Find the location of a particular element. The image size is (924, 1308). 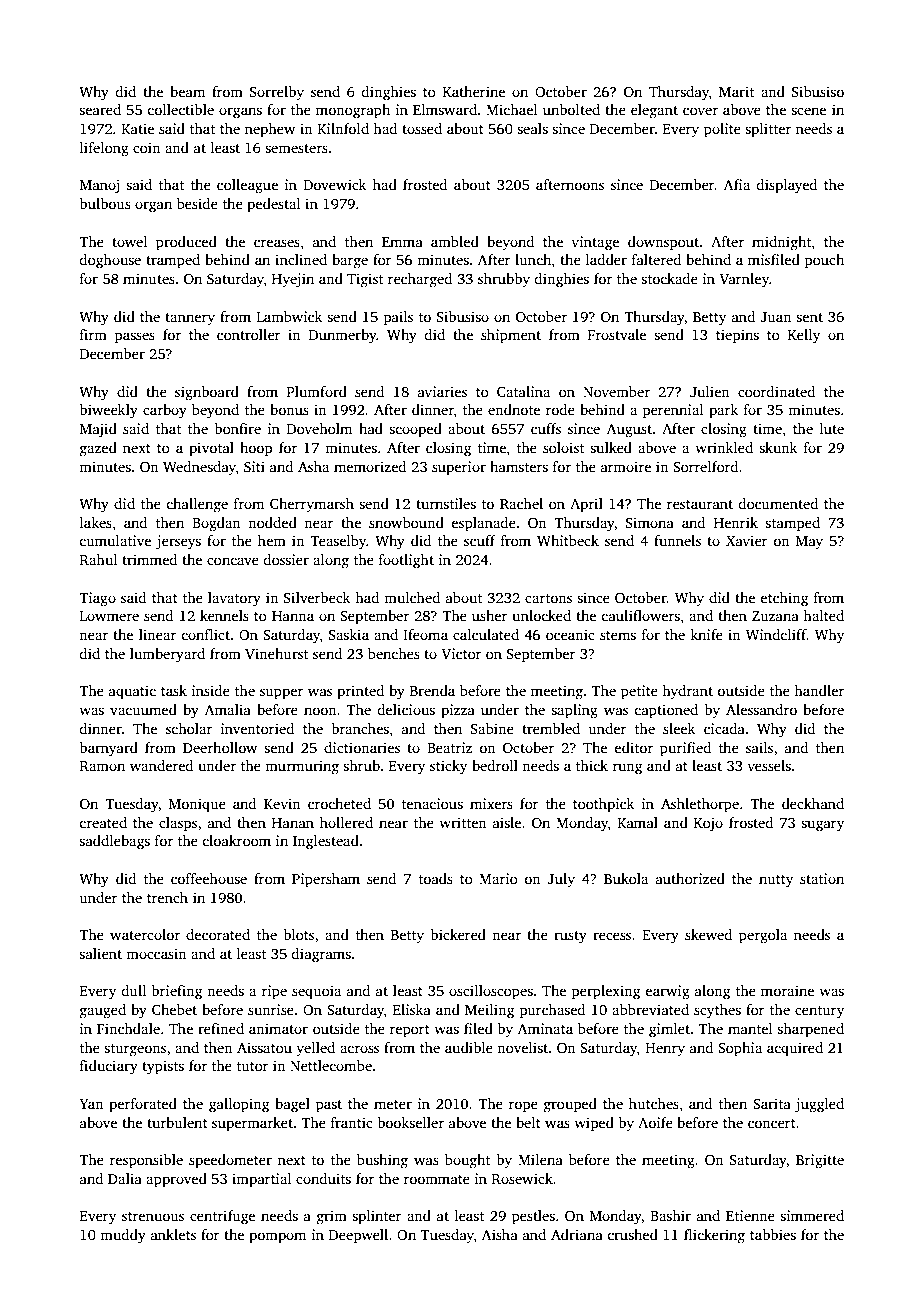

polite is located at coordinates (722, 130).
